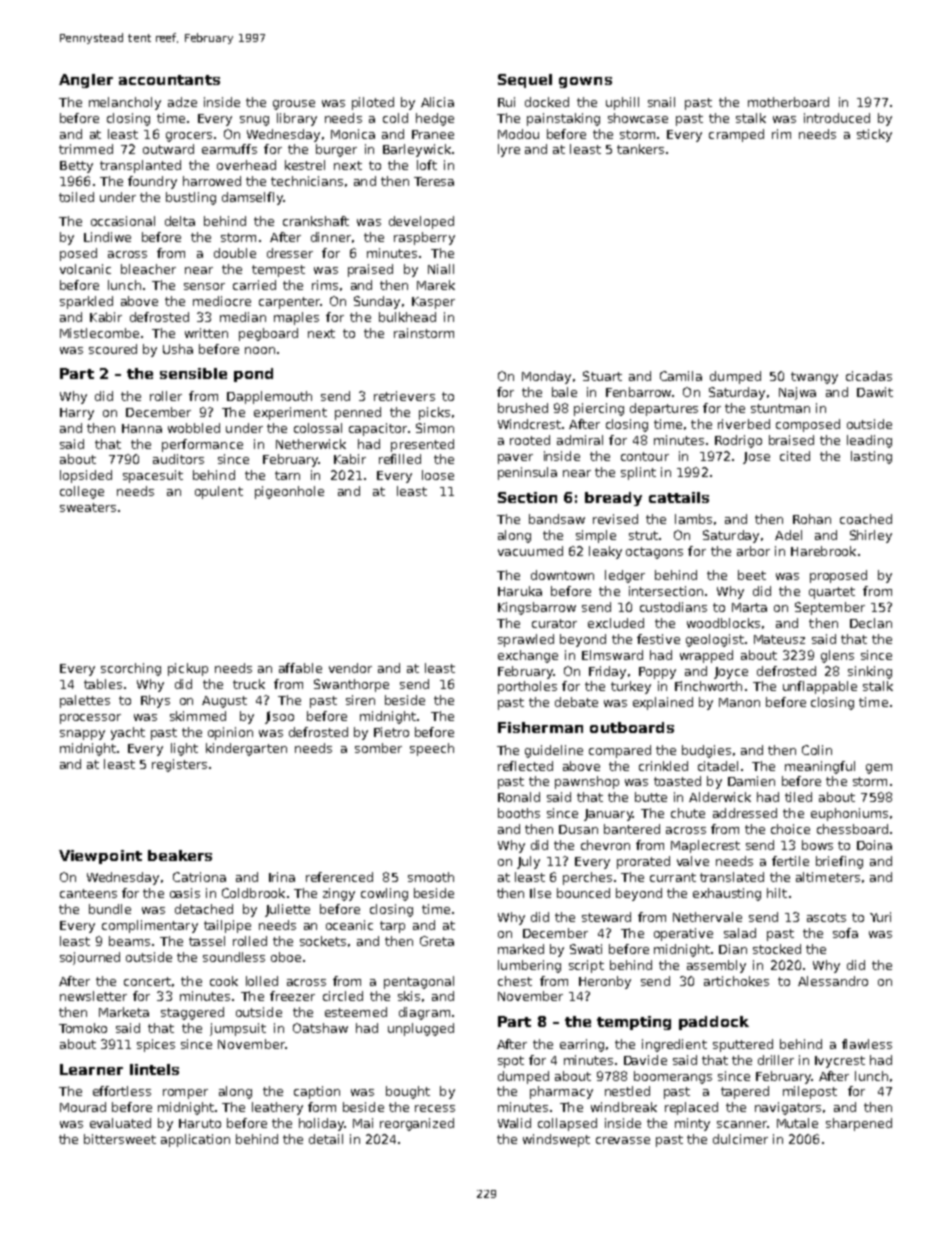 The width and height of the screenshot is (952, 1233). Describe the element at coordinates (870, 672) in the screenshot. I see `sinking` at that location.
